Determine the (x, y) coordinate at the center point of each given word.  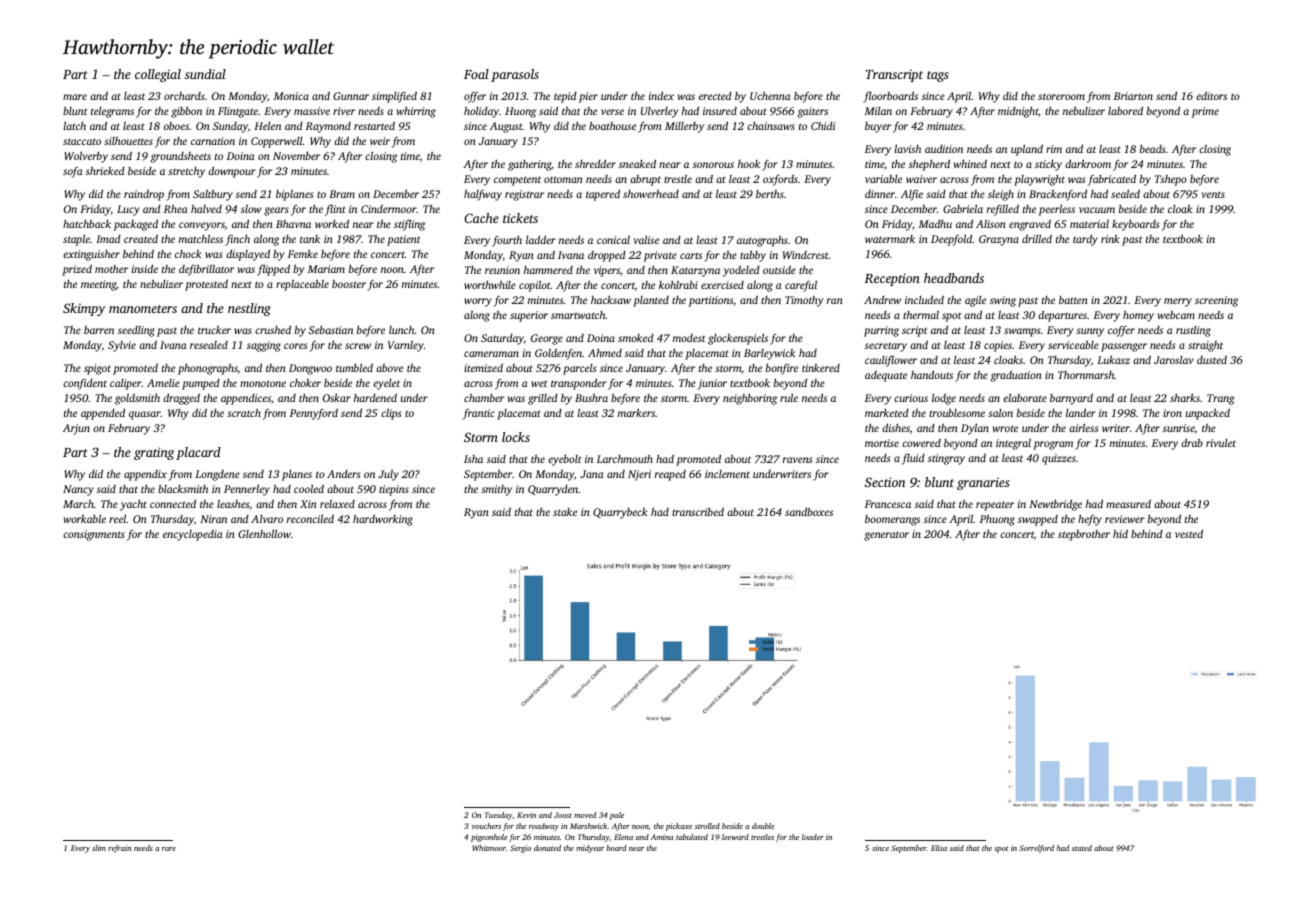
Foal (476, 74)
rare (169, 849)
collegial (158, 75)
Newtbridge (1055, 505)
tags (938, 76)
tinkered (821, 368)
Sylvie (122, 346)
